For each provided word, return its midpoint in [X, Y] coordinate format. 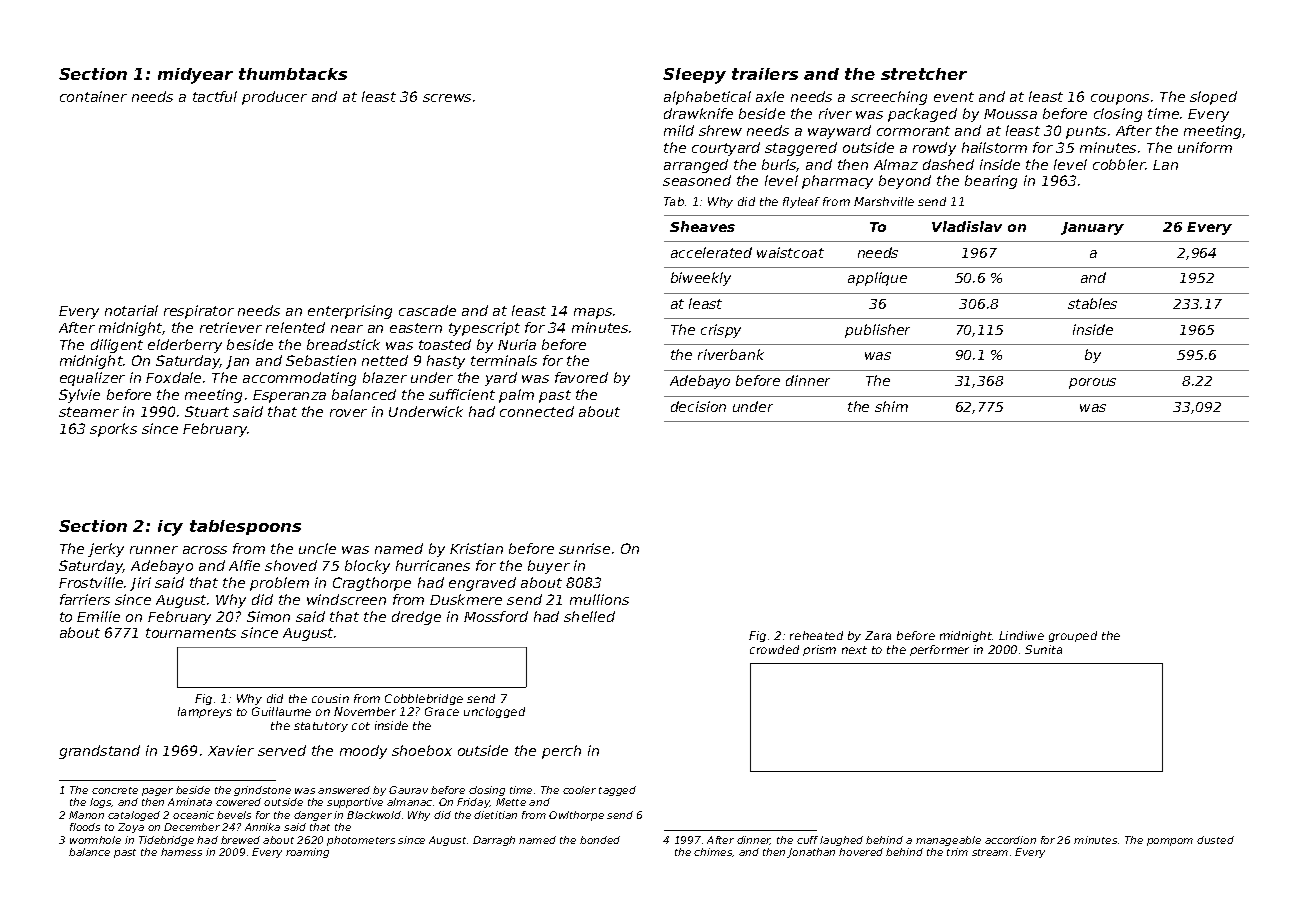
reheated [816, 635]
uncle [317, 548]
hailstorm [994, 147]
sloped [1213, 98]
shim [891, 406]
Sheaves [702, 226]
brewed [240, 840]
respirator [199, 312]
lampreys [205, 712]
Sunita [1043, 649]
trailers [765, 74]
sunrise [584, 548]
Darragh [494, 841]
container [93, 96]
